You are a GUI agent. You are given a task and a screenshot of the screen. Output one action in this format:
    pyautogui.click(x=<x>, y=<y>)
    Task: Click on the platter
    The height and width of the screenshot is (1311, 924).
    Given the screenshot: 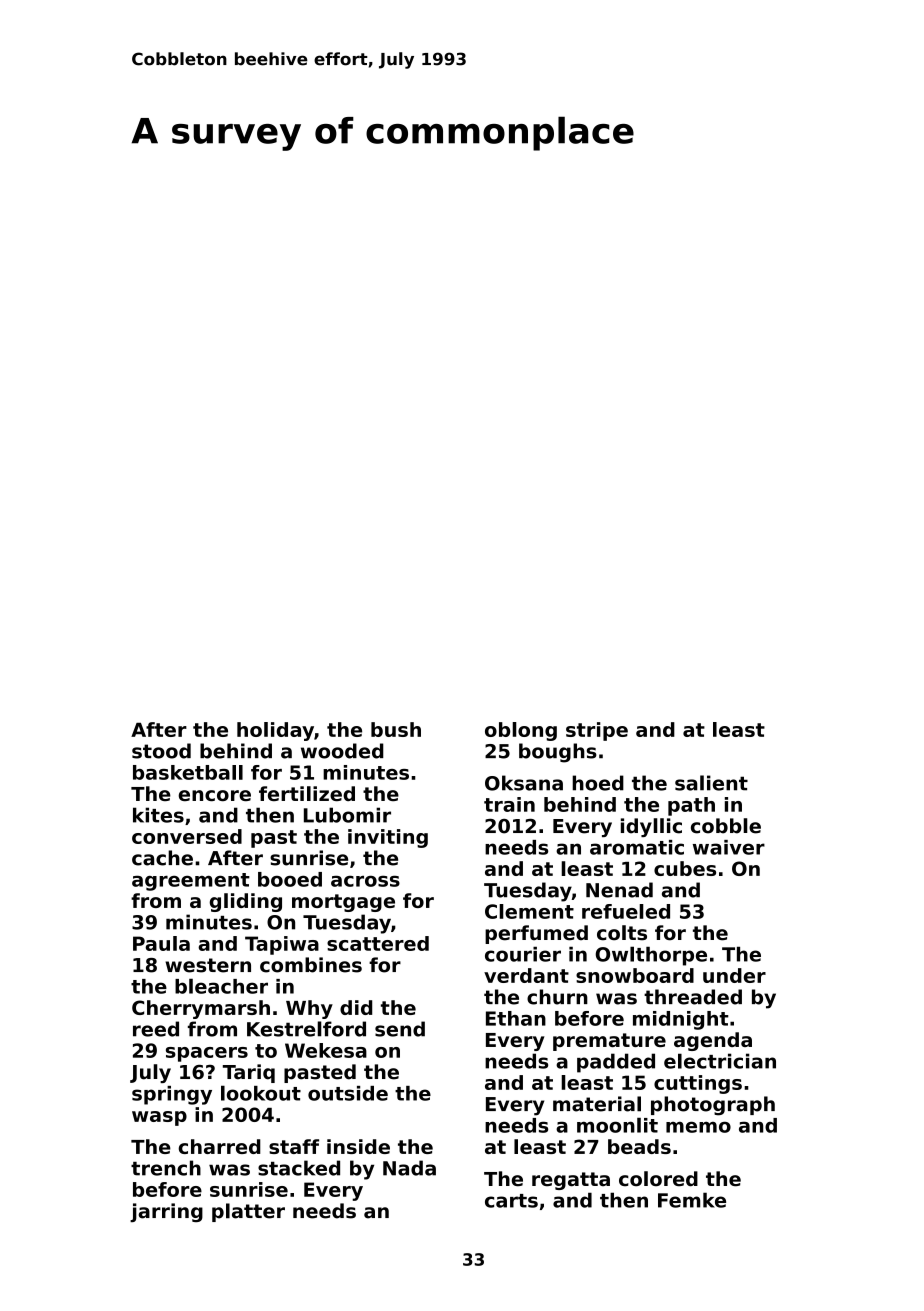 What is the action you would take?
    pyautogui.click(x=248, y=1212)
